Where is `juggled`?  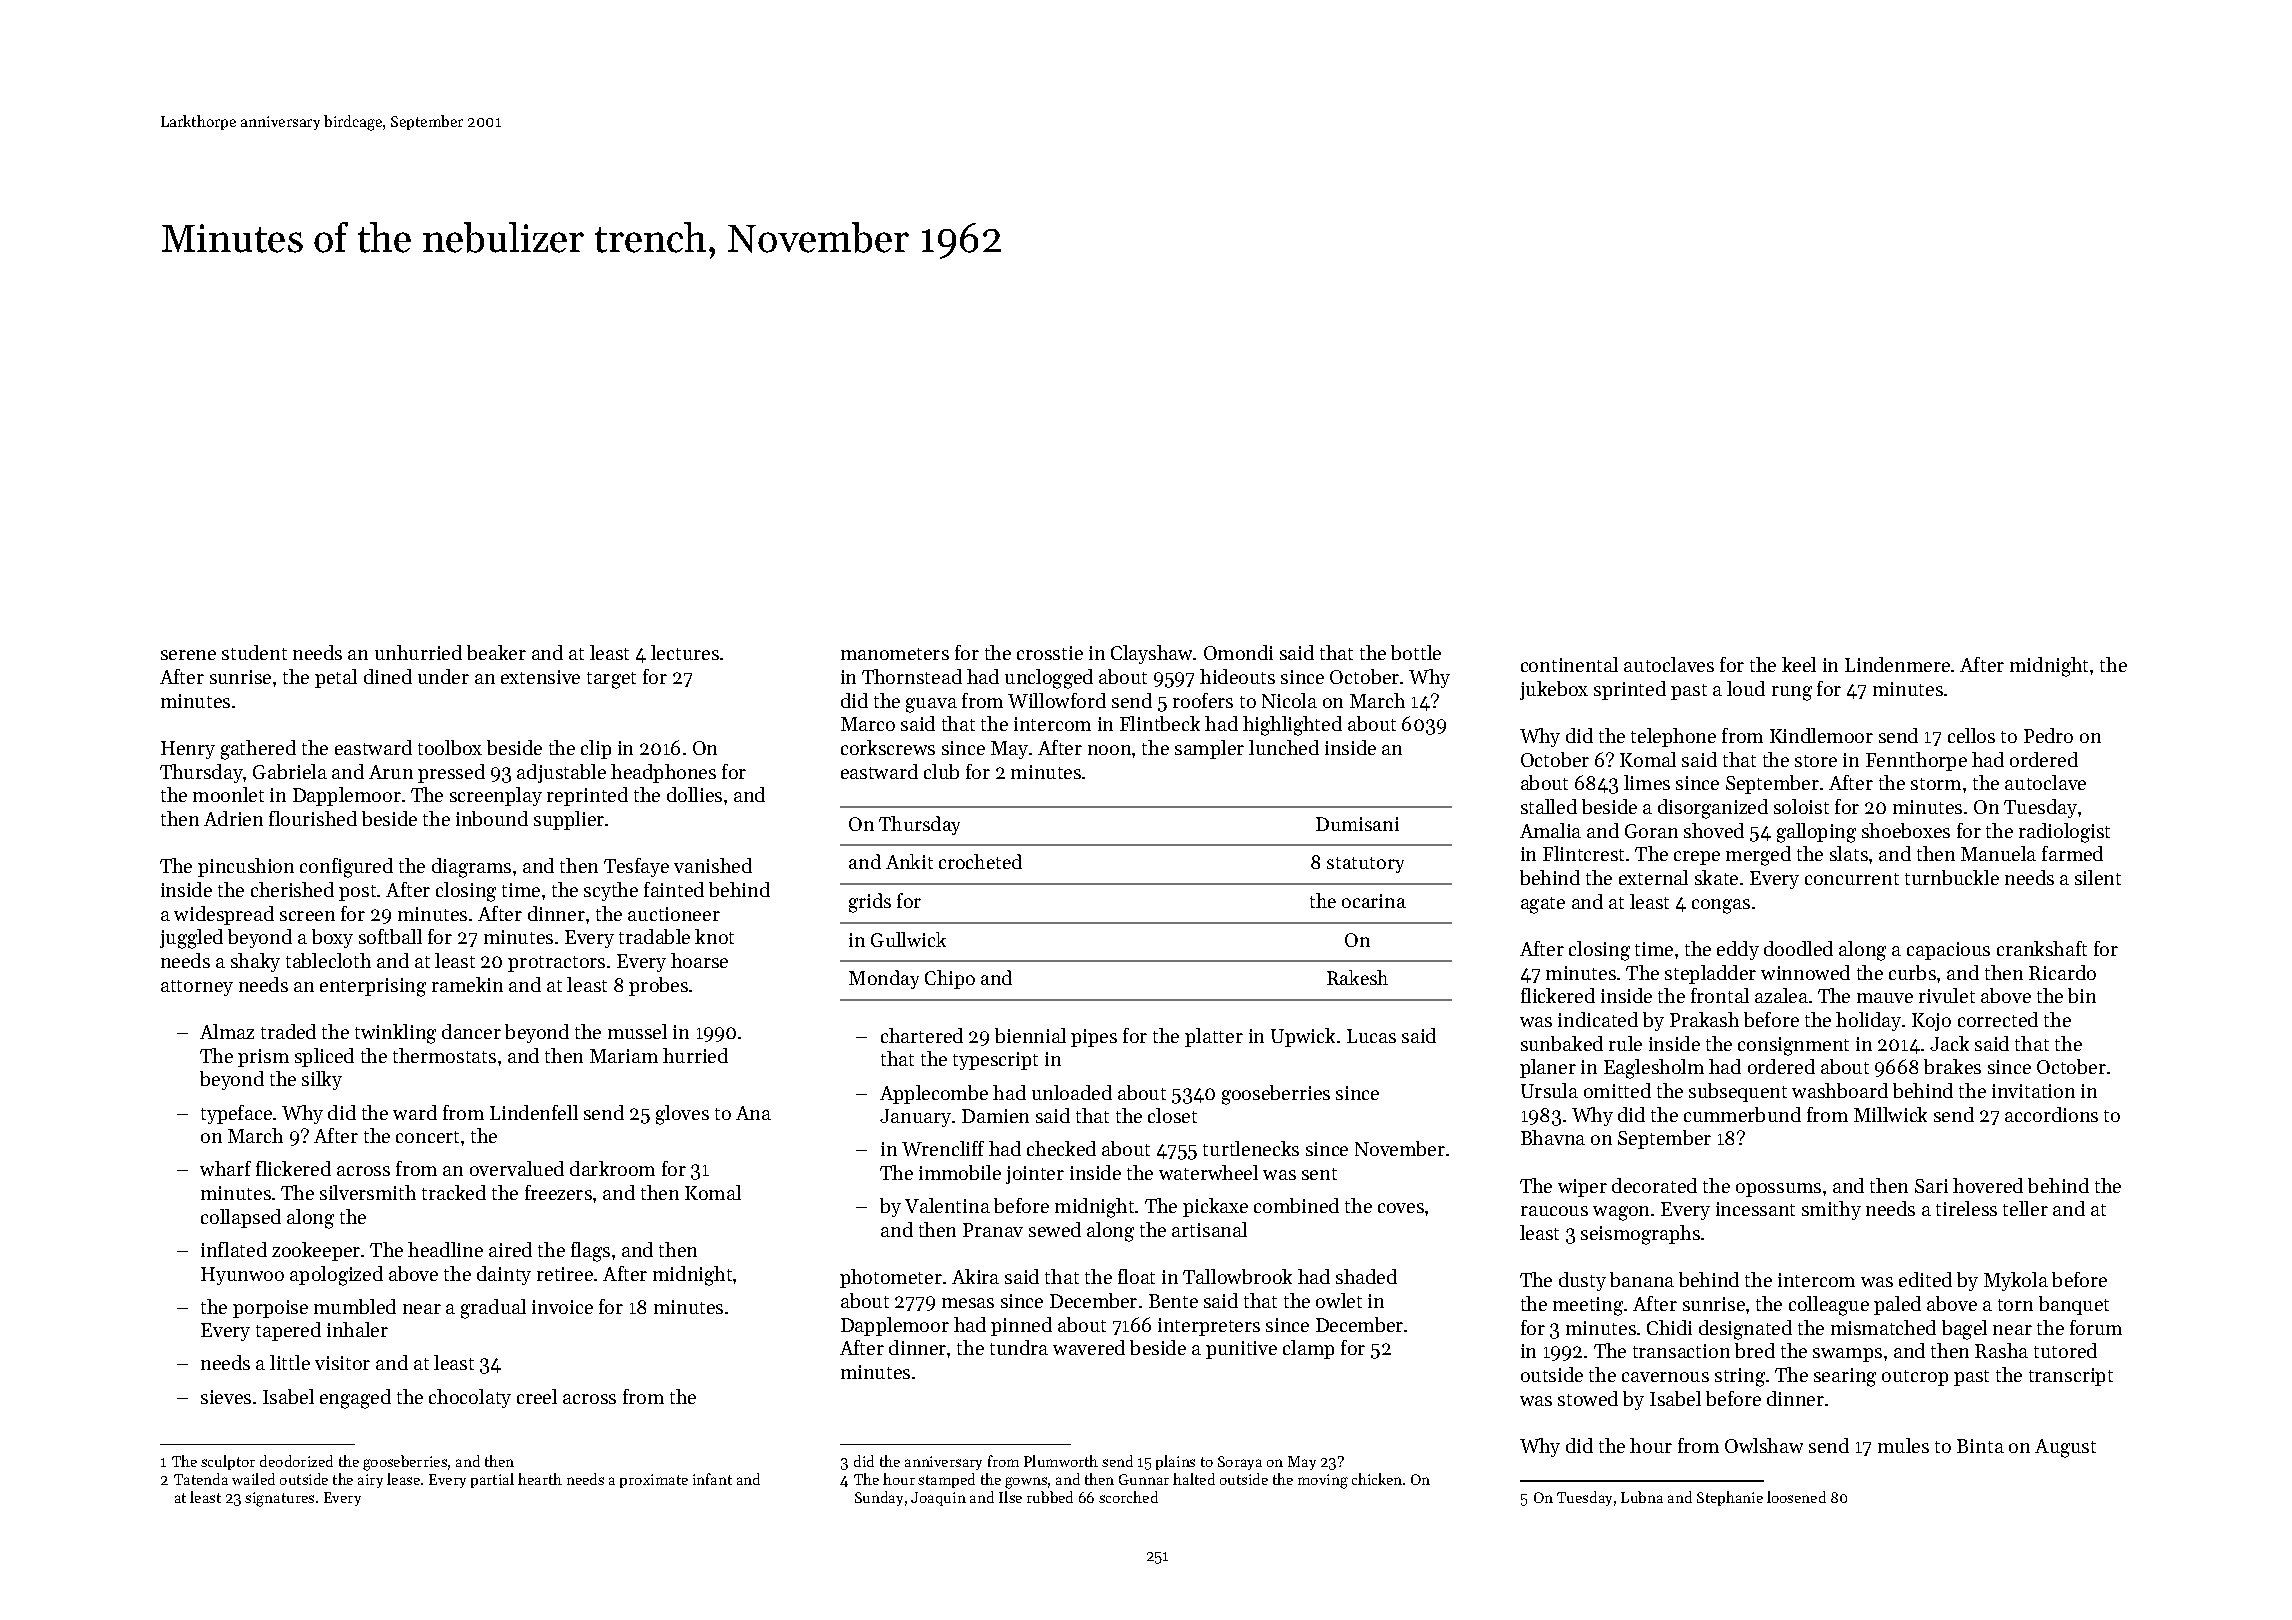
juggled is located at coordinates (191, 939).
